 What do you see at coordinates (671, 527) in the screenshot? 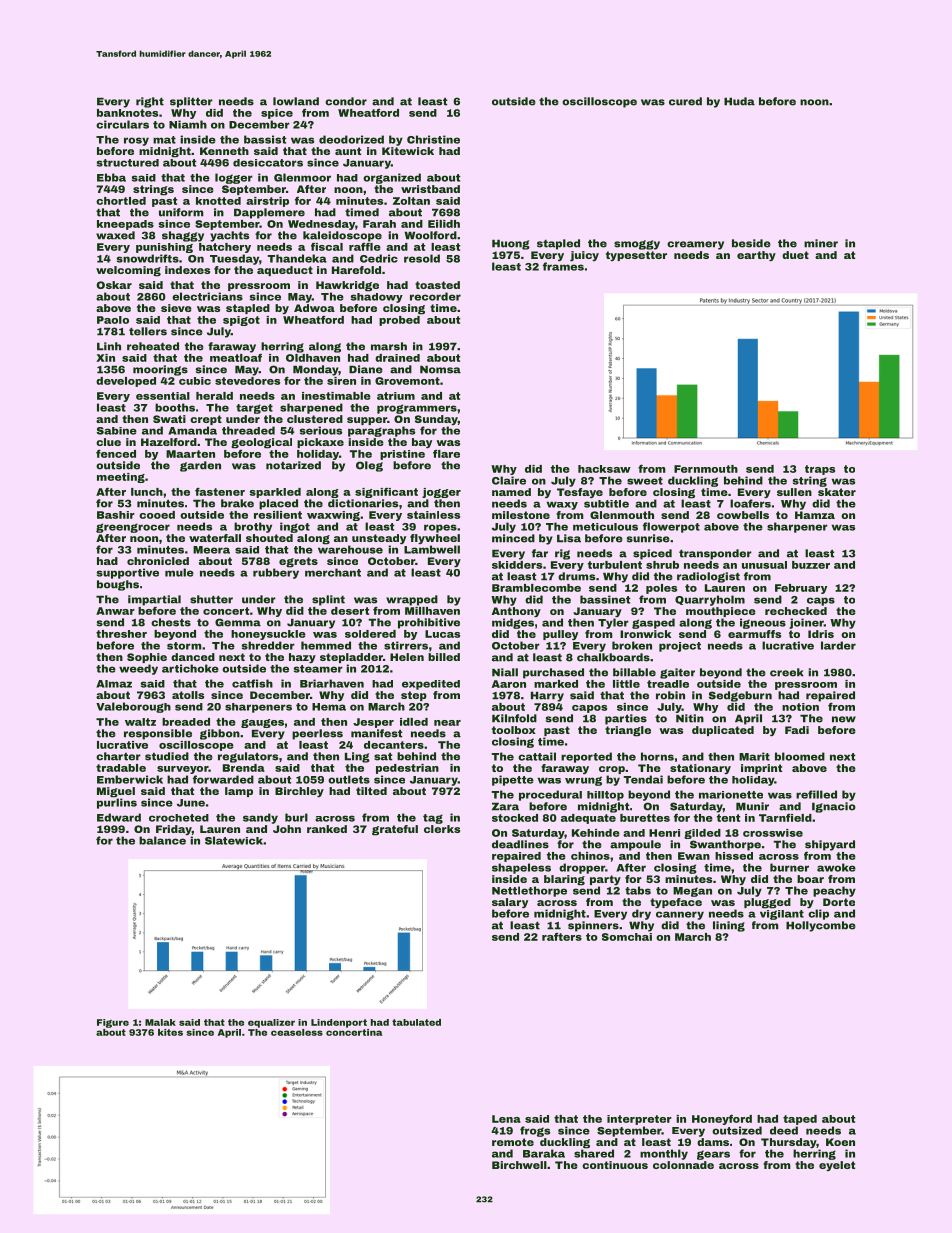
I see `flowerpot` at bounding box center [671, 527].
